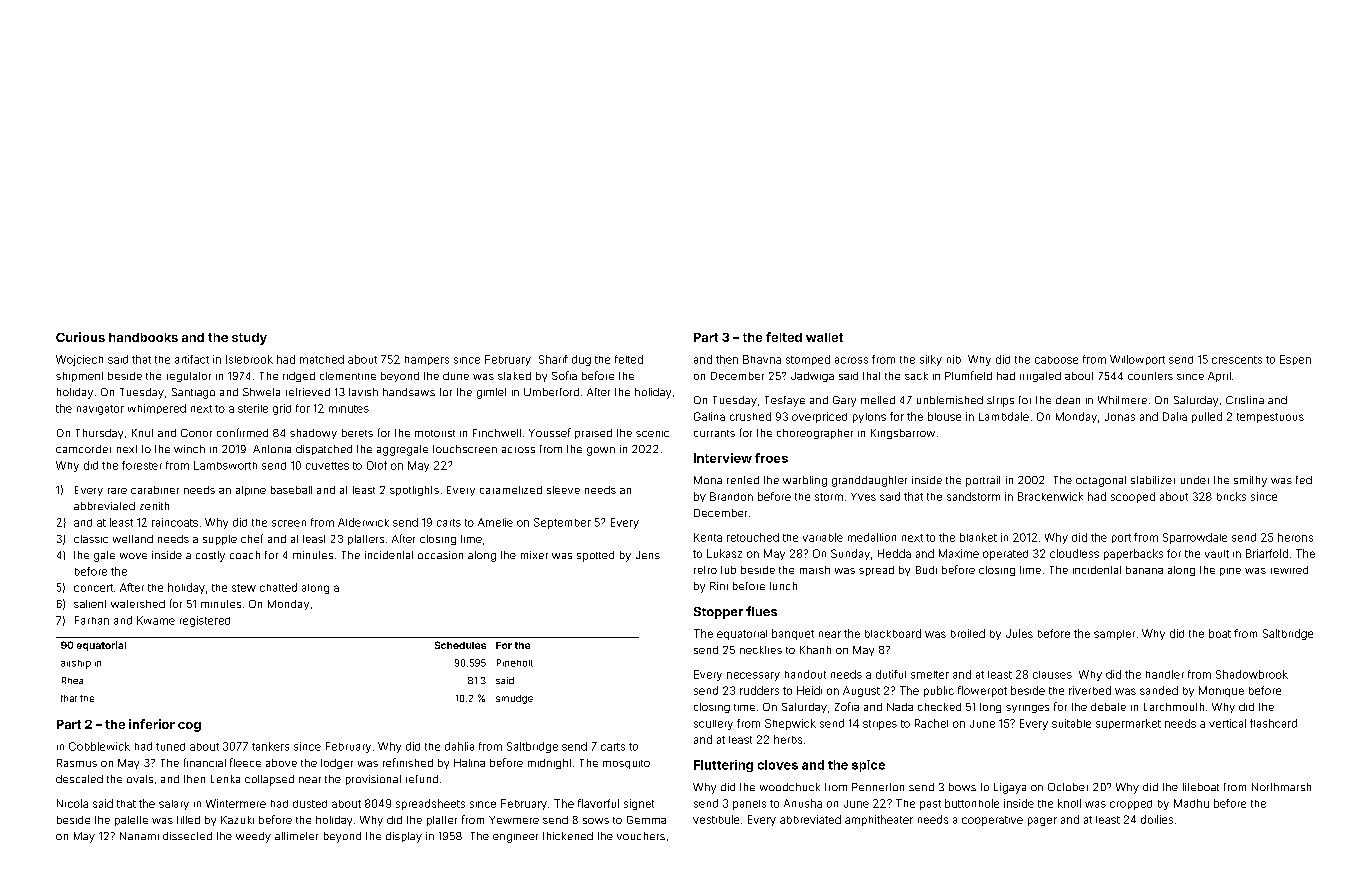  Describe the element at coordinates (363, 522) in the page. I see `Alderwick` at that location.
